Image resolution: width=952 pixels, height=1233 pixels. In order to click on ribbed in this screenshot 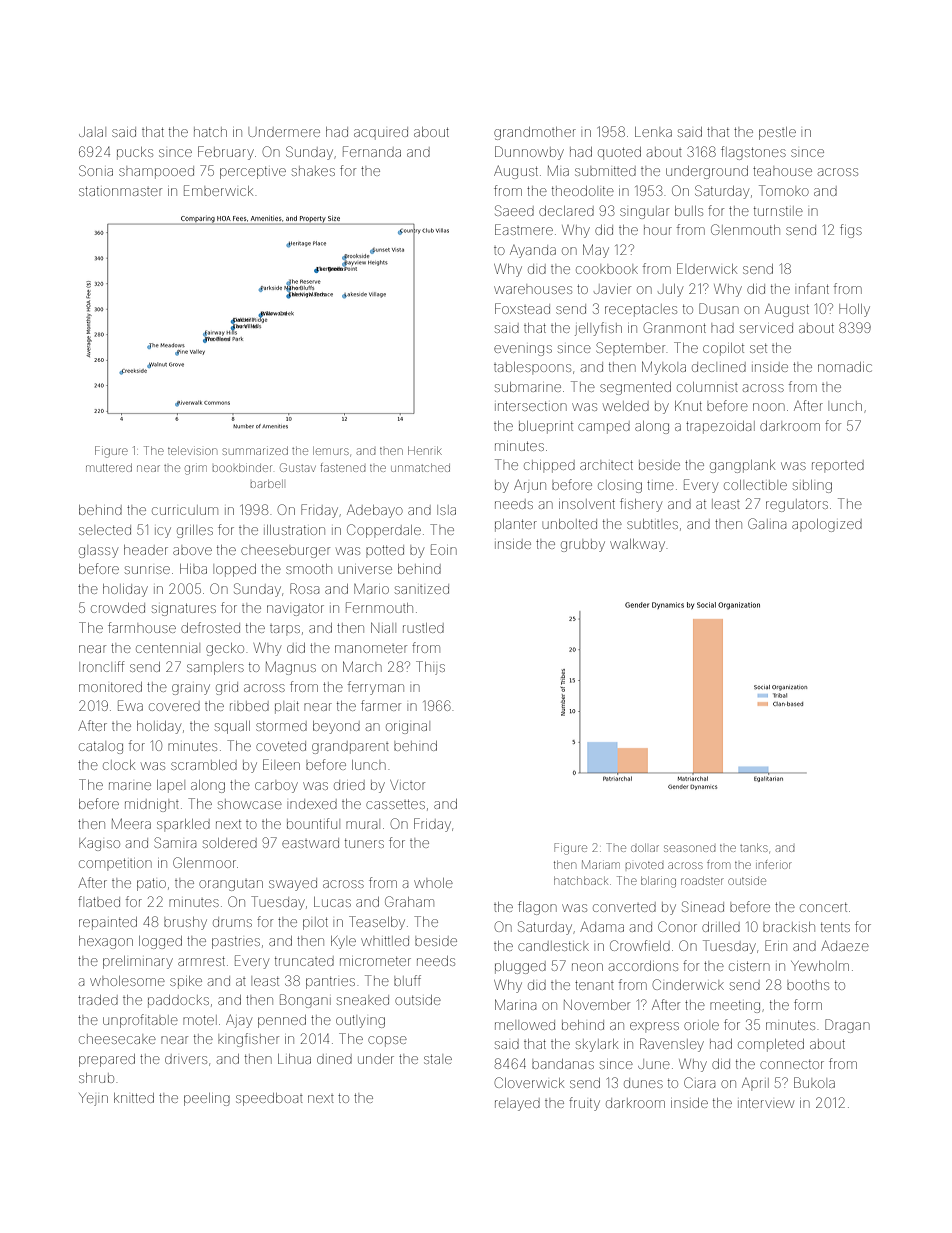, I will do `click(249, 706)`.
